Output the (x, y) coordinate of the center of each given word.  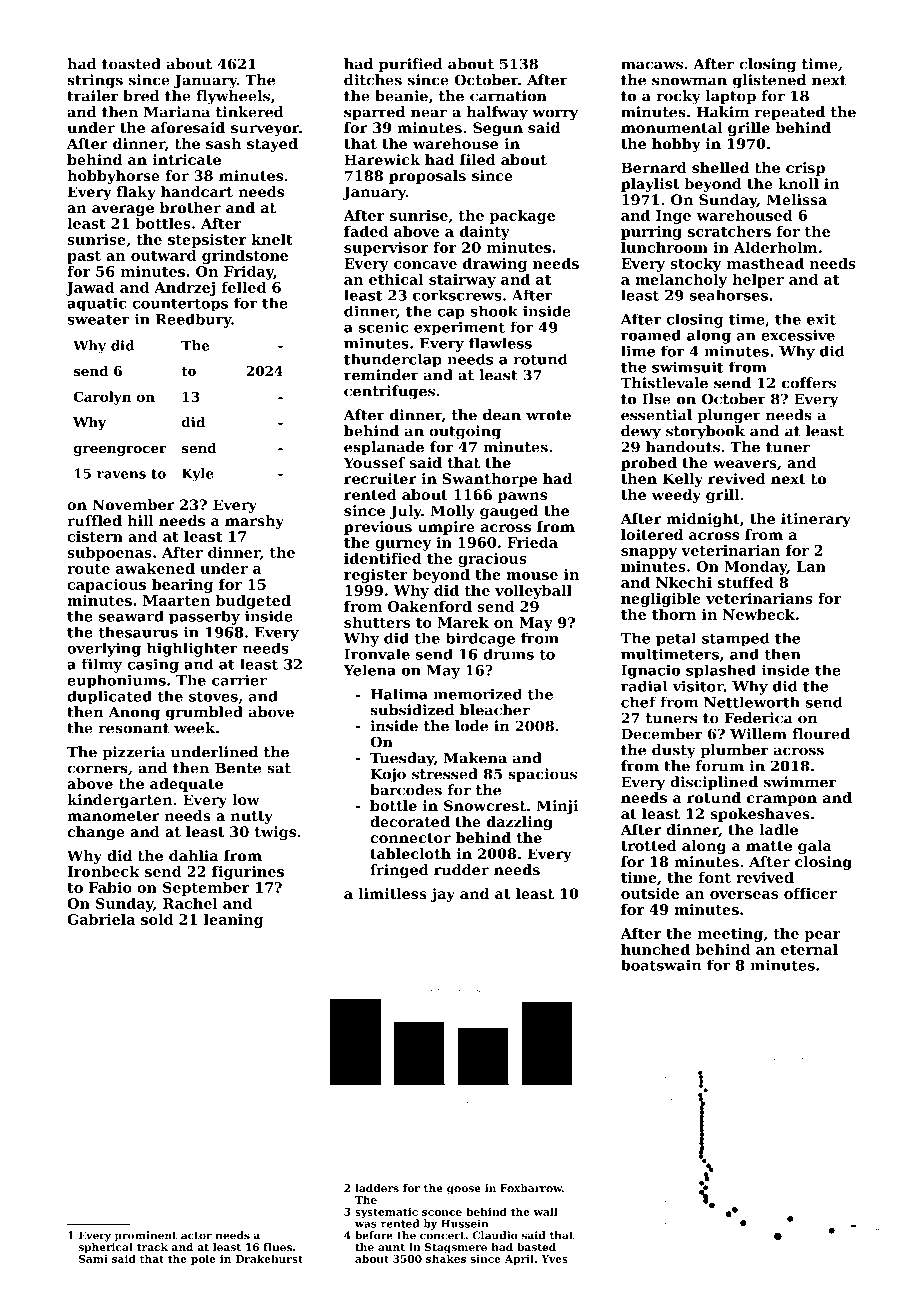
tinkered (250, 112)
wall (546, 1211)
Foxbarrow (531, 1188)
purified (411, 65)
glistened (769, 81)
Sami (93, 1259)
